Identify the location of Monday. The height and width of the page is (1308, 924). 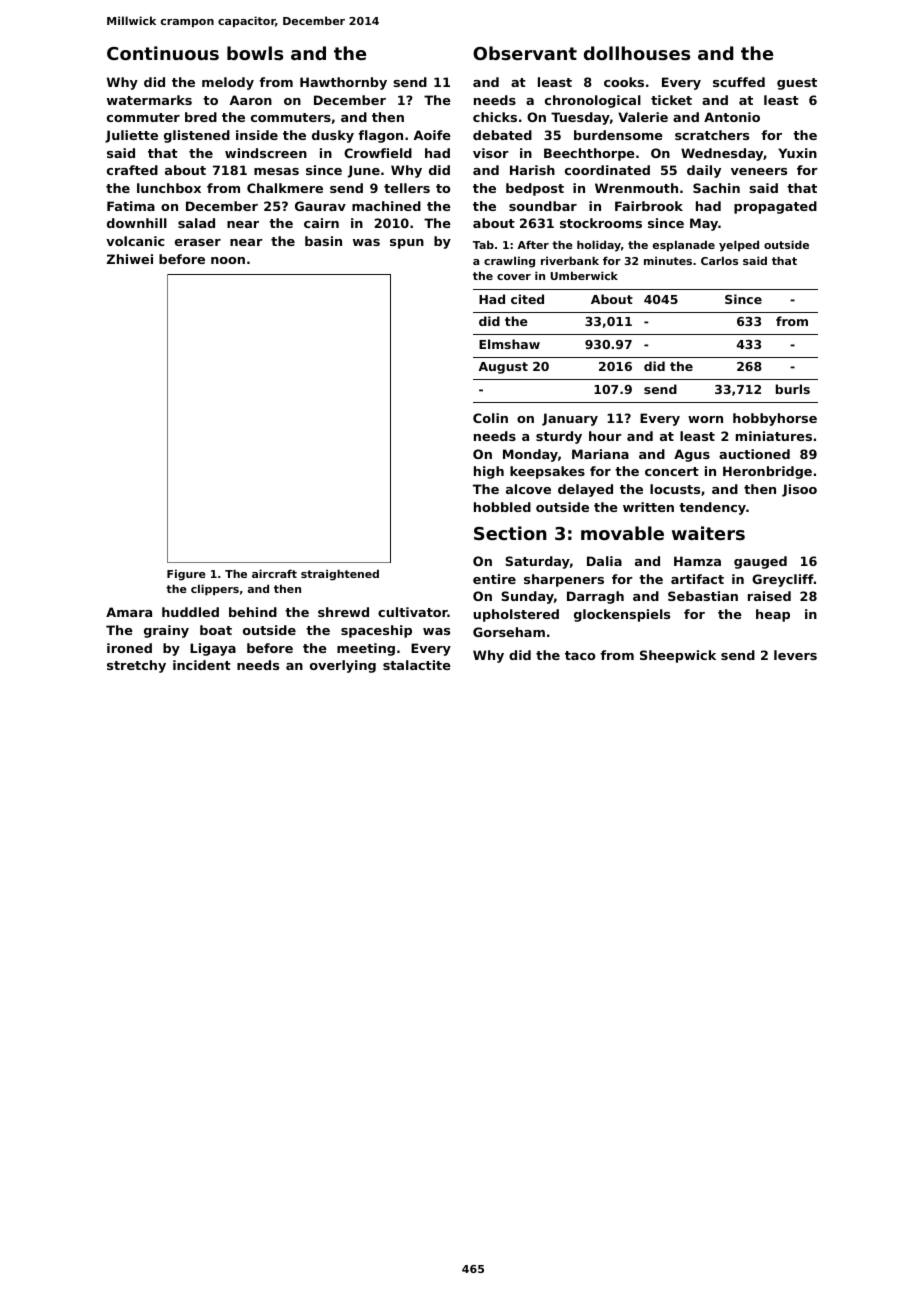
(530, 455).
